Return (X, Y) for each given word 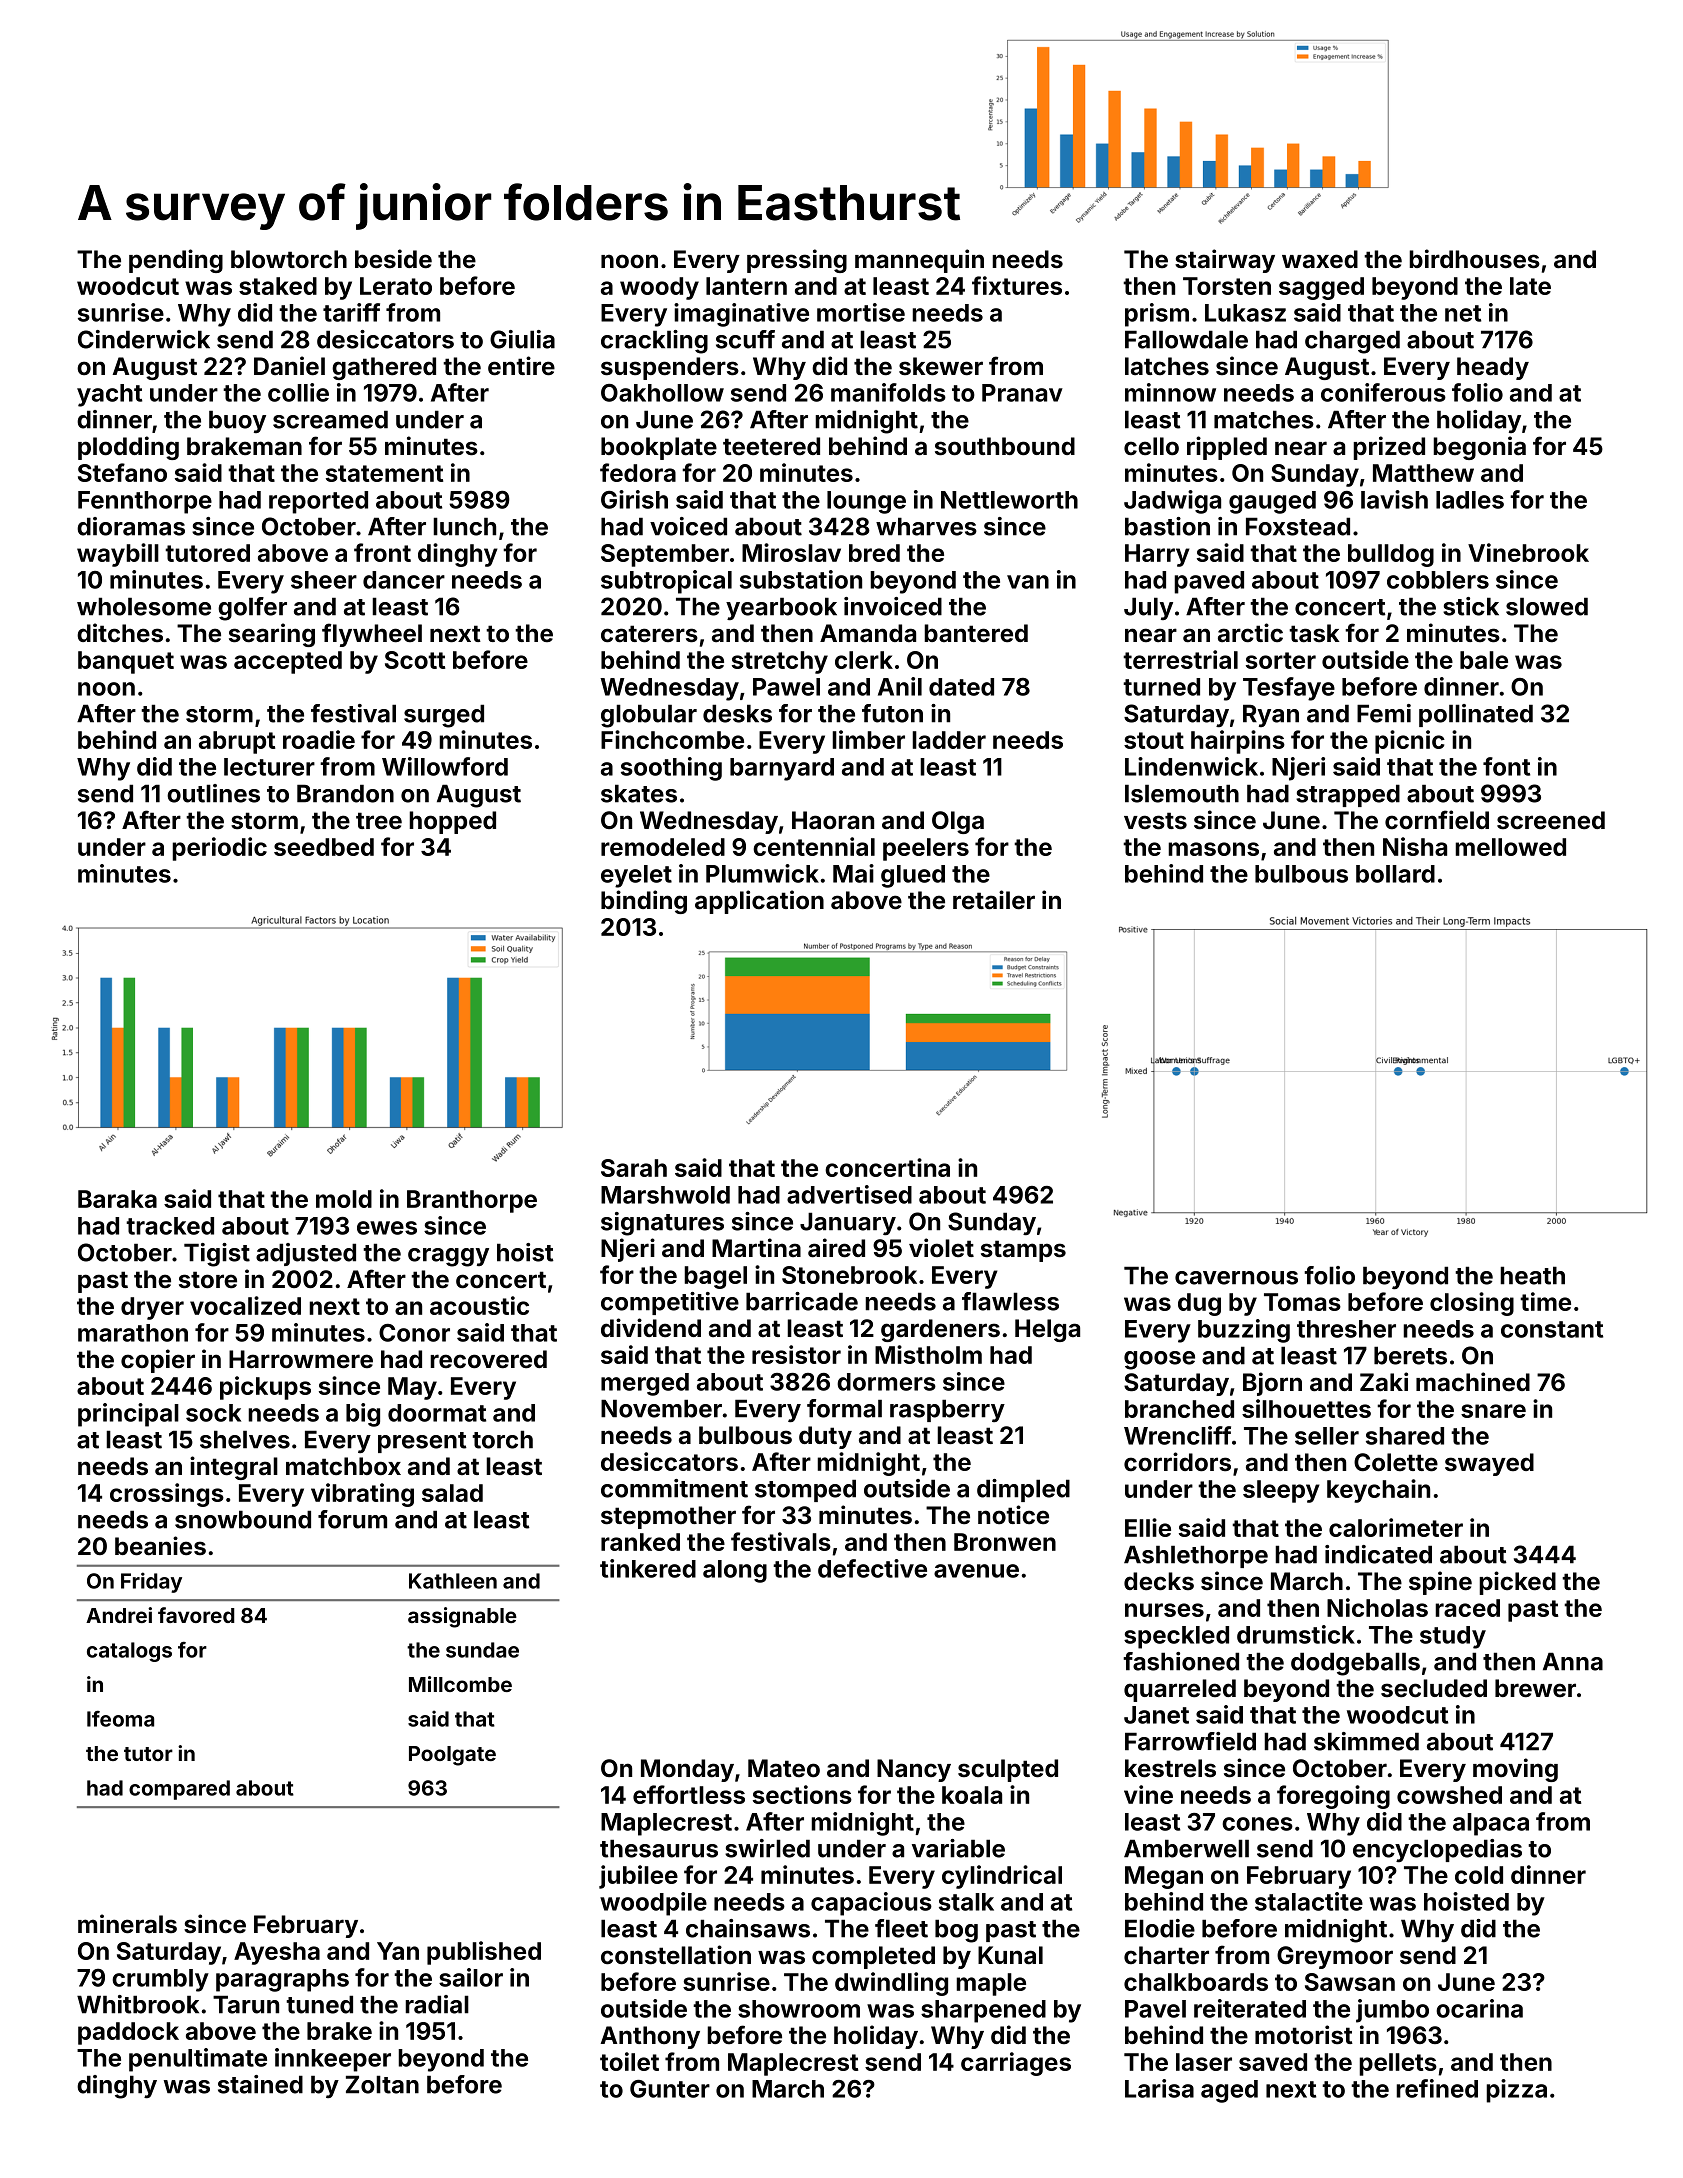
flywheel (372, 635)
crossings (167, 1495)
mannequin (919, 261)
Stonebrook (849, 1275)
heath (1532, 1275)
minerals (127, 1924)
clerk (864, 660)
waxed (1320, 259)
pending (176, 261)
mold (344, 1199)
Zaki (1384, 1382)
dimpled (1023, 1490)
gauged (1272, 502)
